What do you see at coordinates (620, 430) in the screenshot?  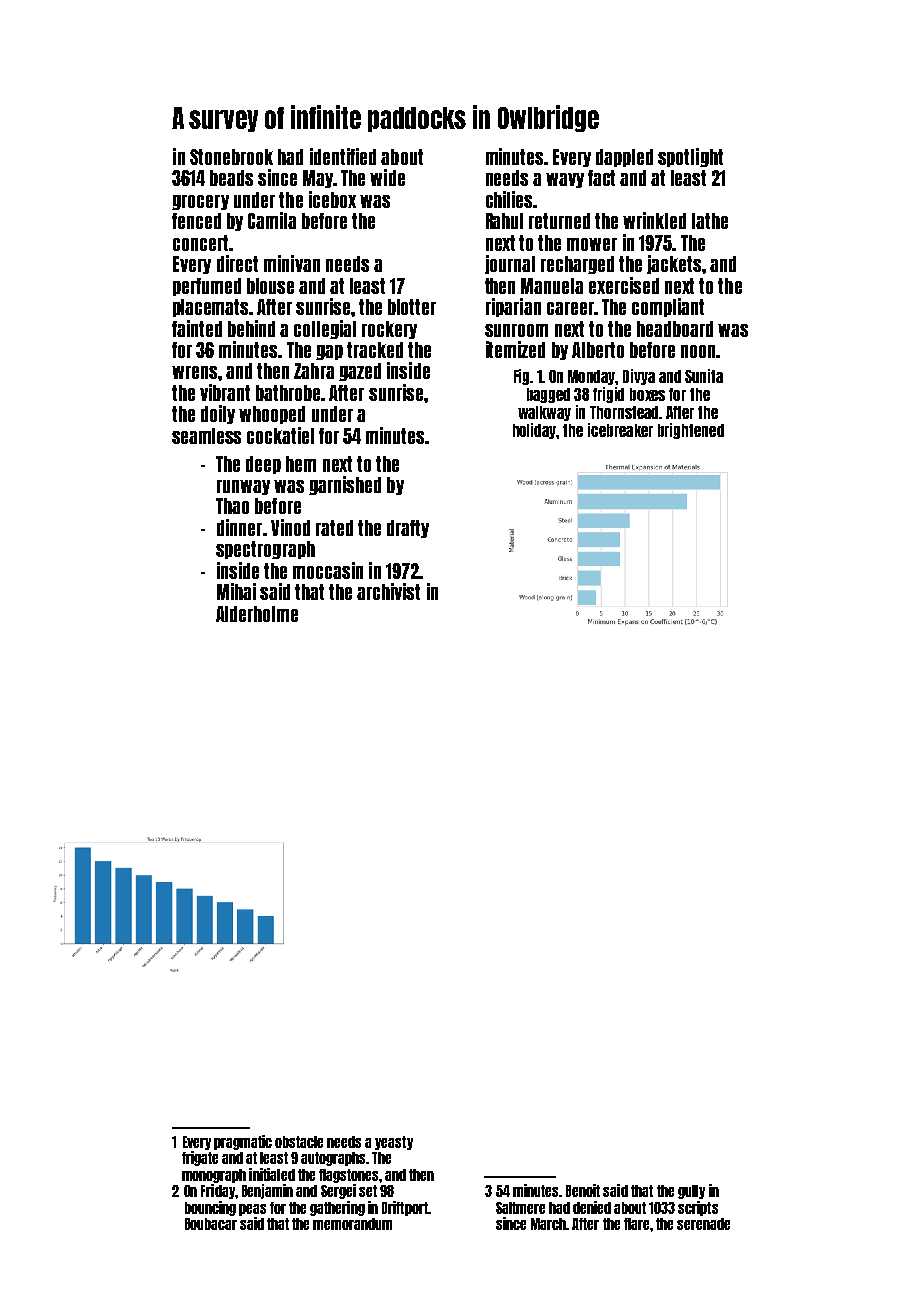 I see `icebreaker` at bounding box center [620, 430].
